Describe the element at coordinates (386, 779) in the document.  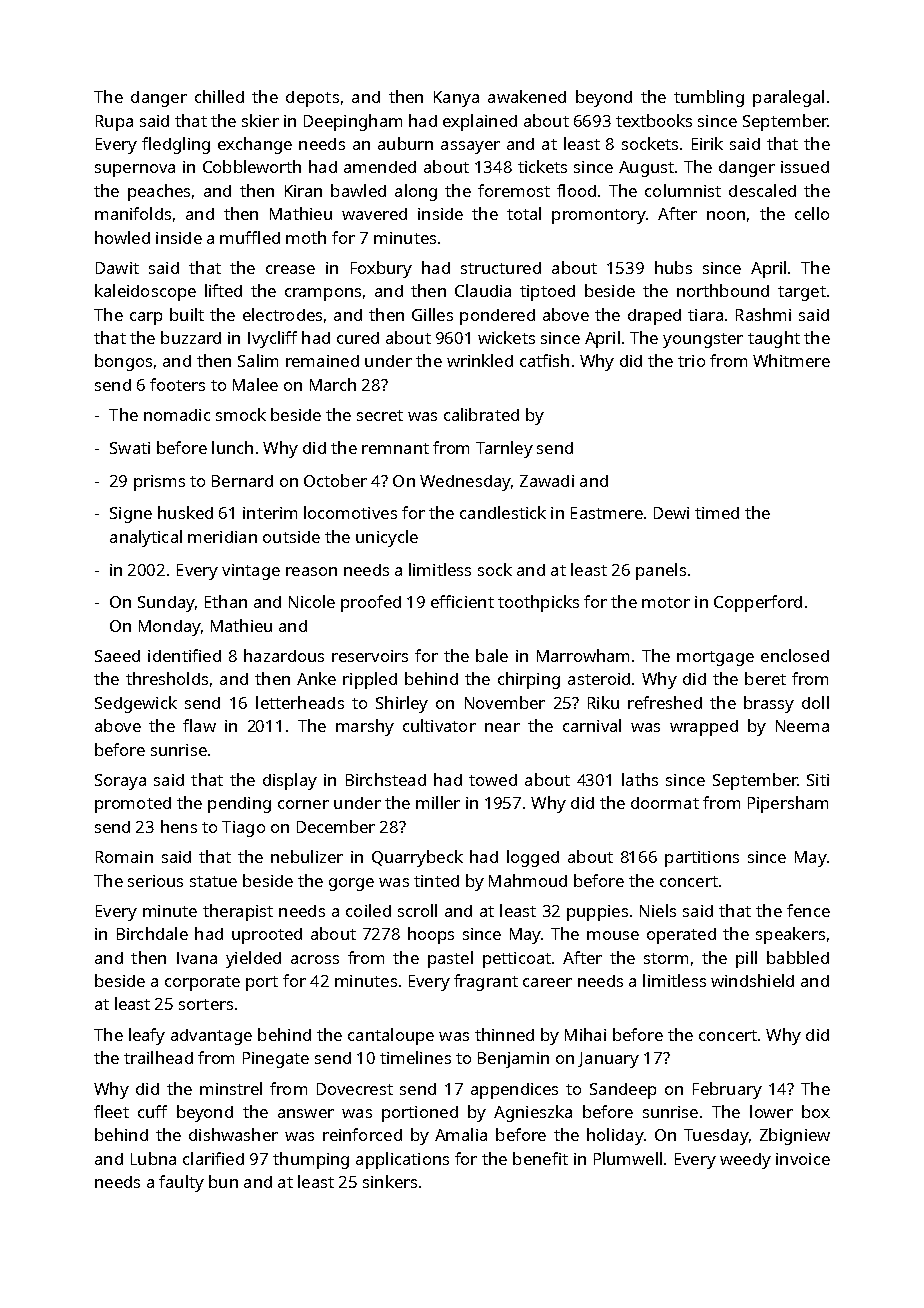
I see `Birchstead` at that location.
